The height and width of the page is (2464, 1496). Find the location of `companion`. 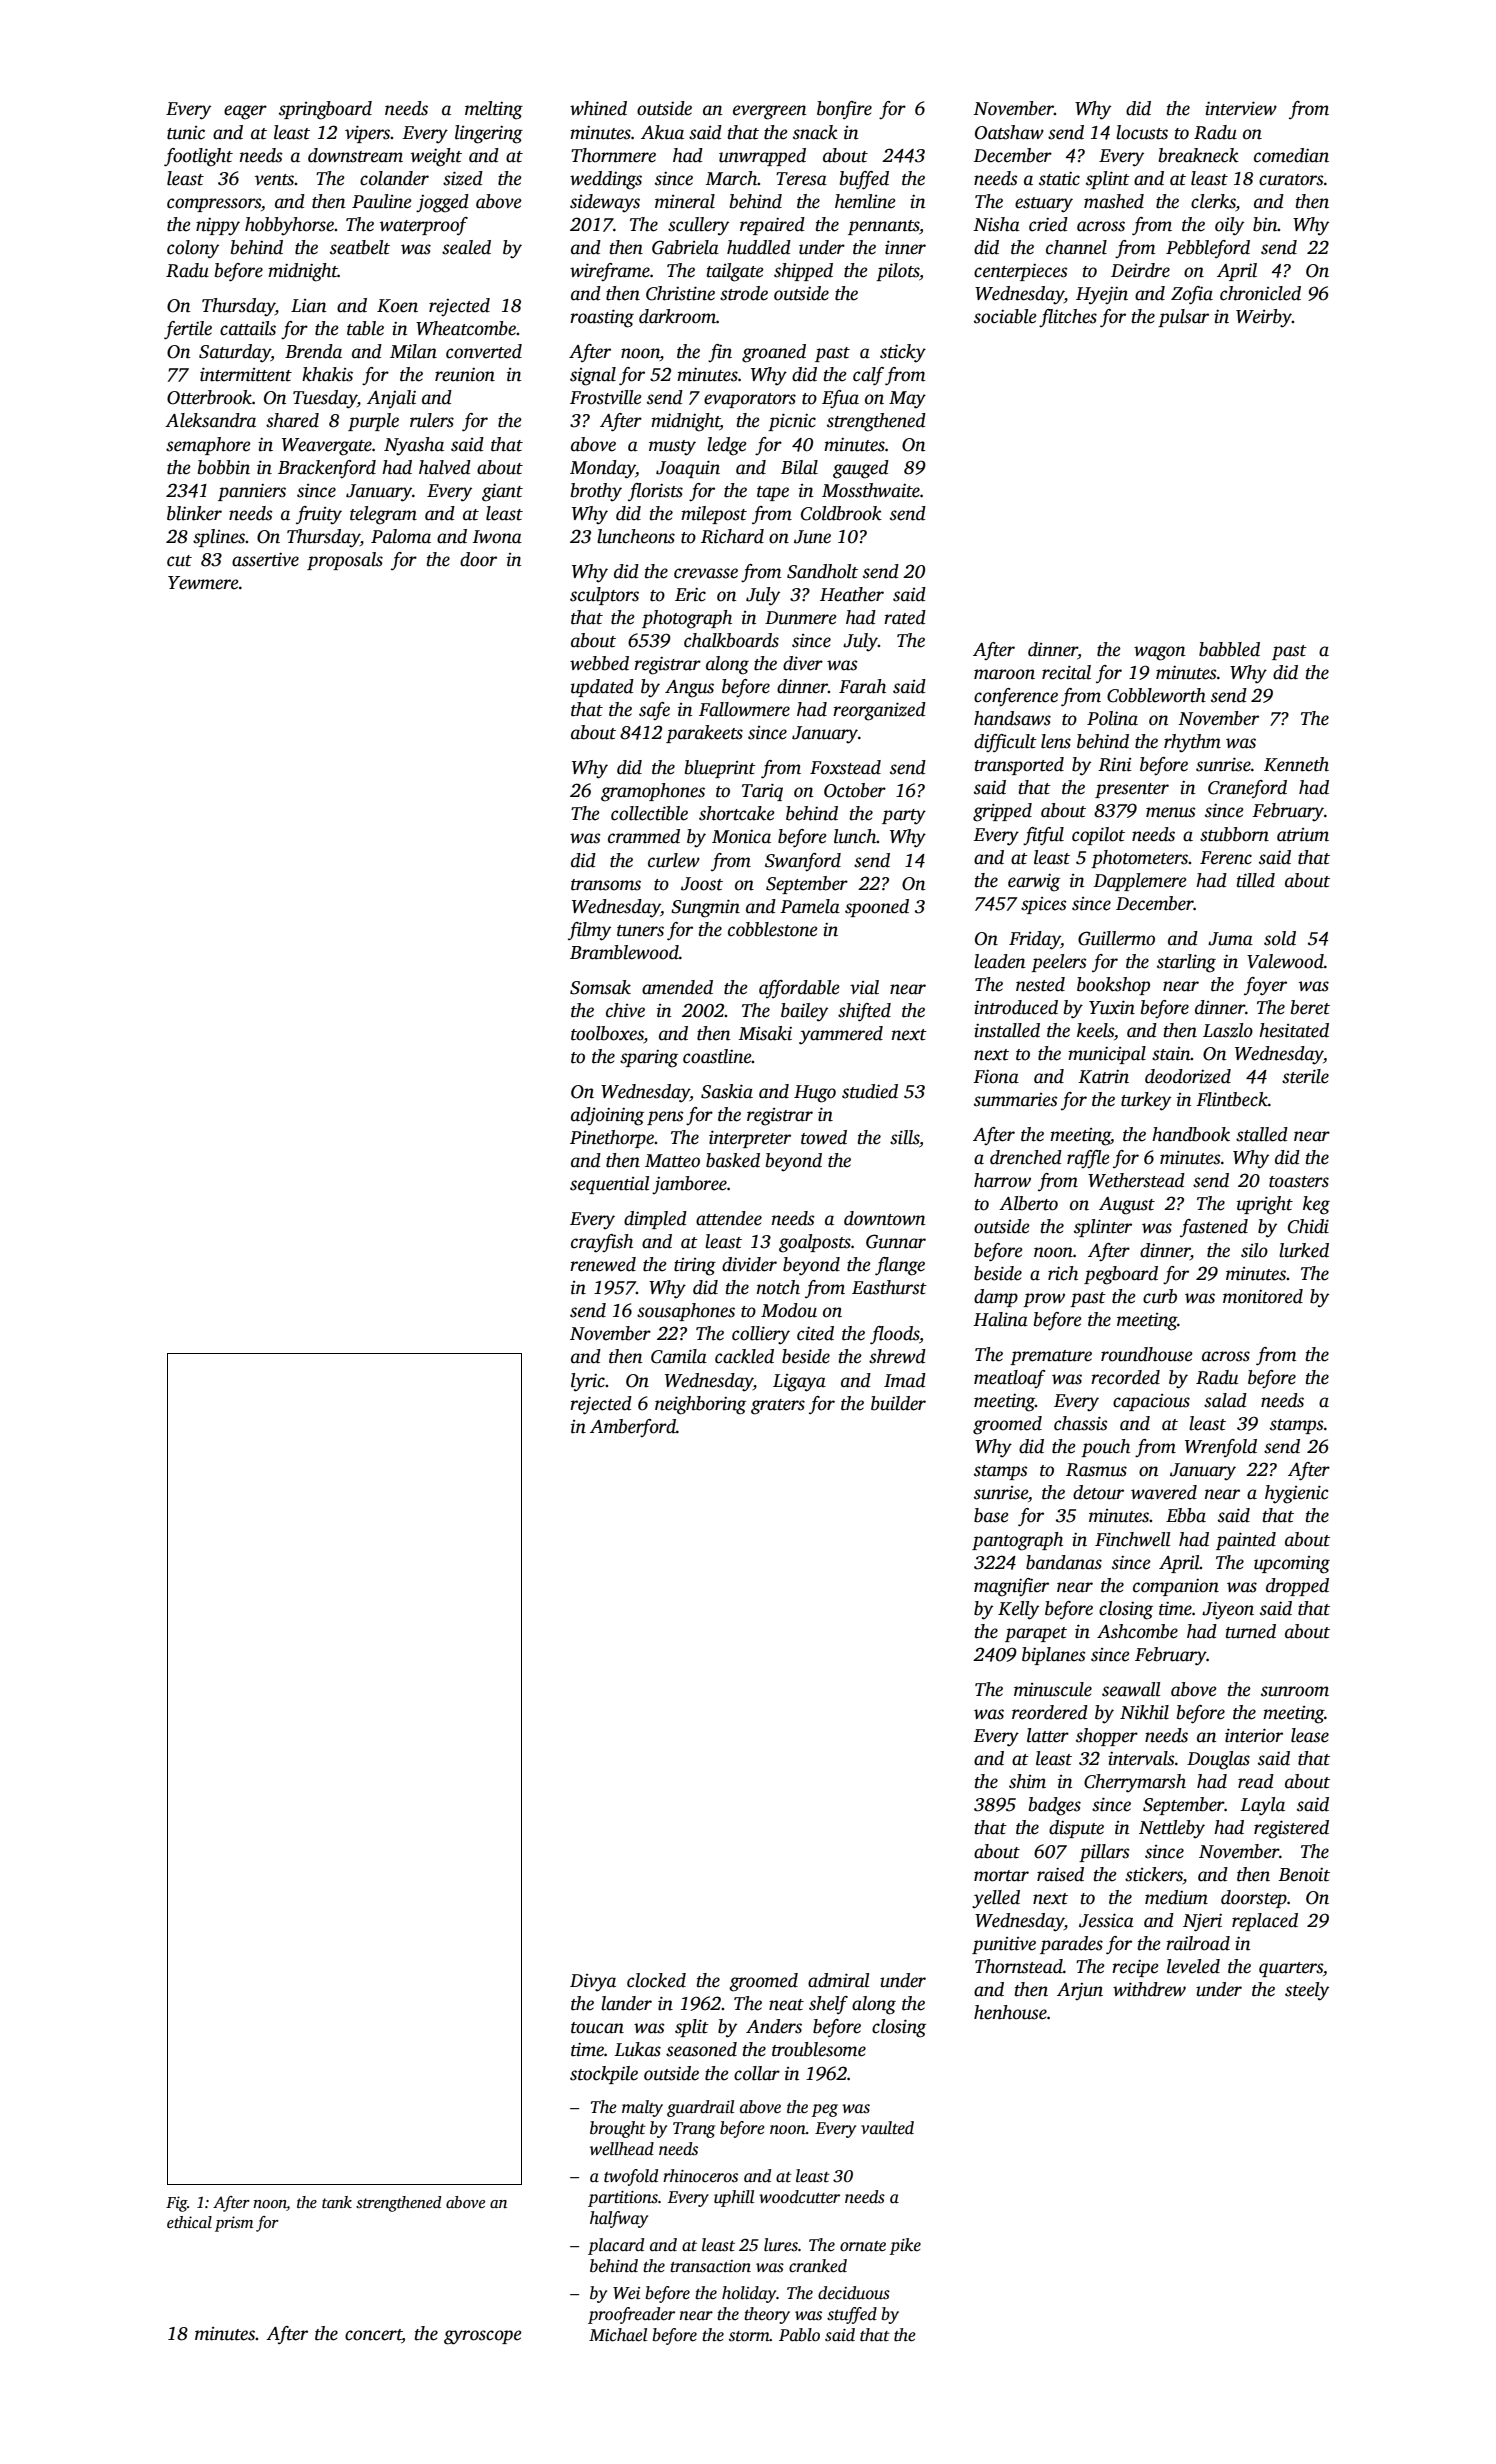

companion is located at coordinates (1176, 1587).
